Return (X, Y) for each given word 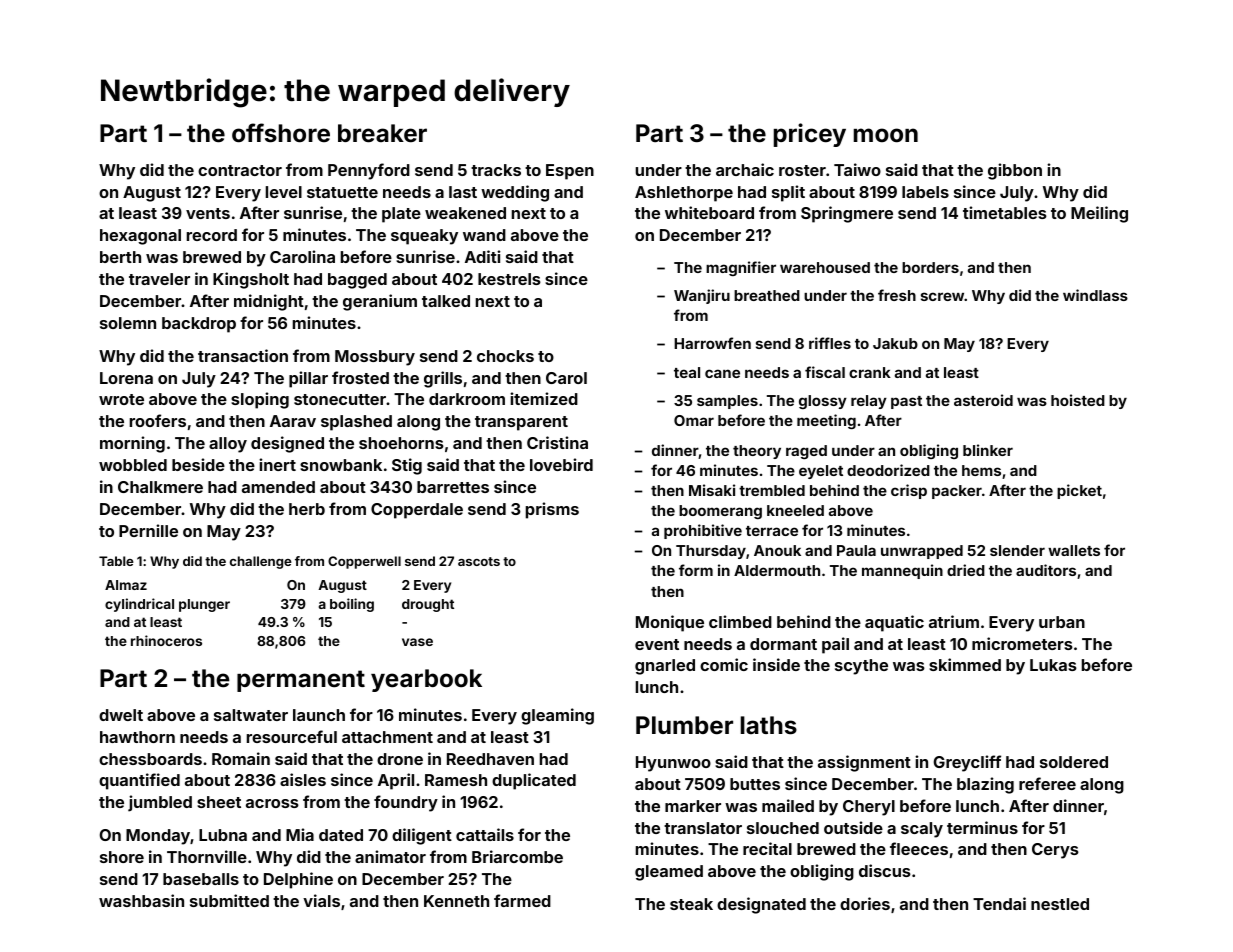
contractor (240, 170)
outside (853, 827)
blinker (988, 450)
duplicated (534, 781)
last (463, 192)
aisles (303, 779)
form (696, 570)
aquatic (894, 623)
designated (761, 905)
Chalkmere (160, 487)
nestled (1060, 904)
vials (321, 900)
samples (727, 402)
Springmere (847, 214)
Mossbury (375, 358)
